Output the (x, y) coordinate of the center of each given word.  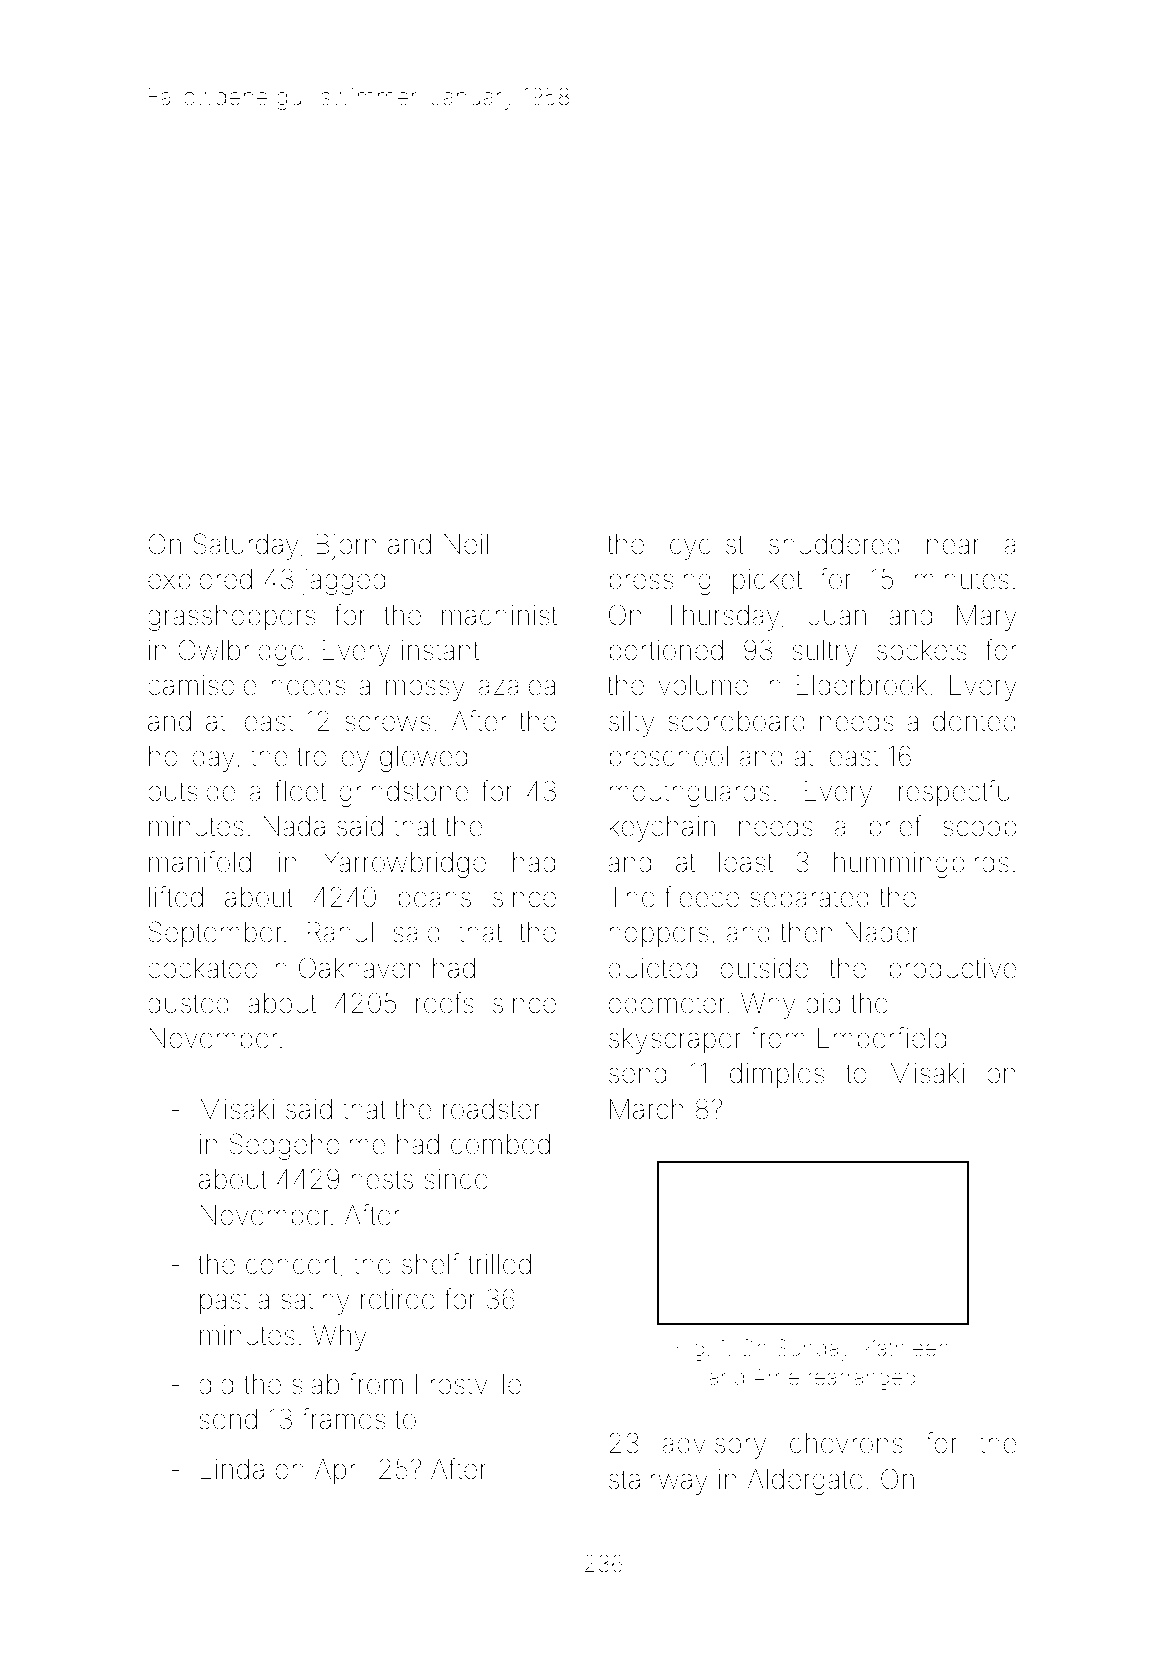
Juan (837, 615)
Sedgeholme (308, 1146)
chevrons (846, 1443)
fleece (701, 897)
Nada (294, 826)
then (806, 932)
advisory (714, 1446)
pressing (660, 582)
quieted (652, 971)
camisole (202, 685)
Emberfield (882, 1038)
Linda (232, 1469)
